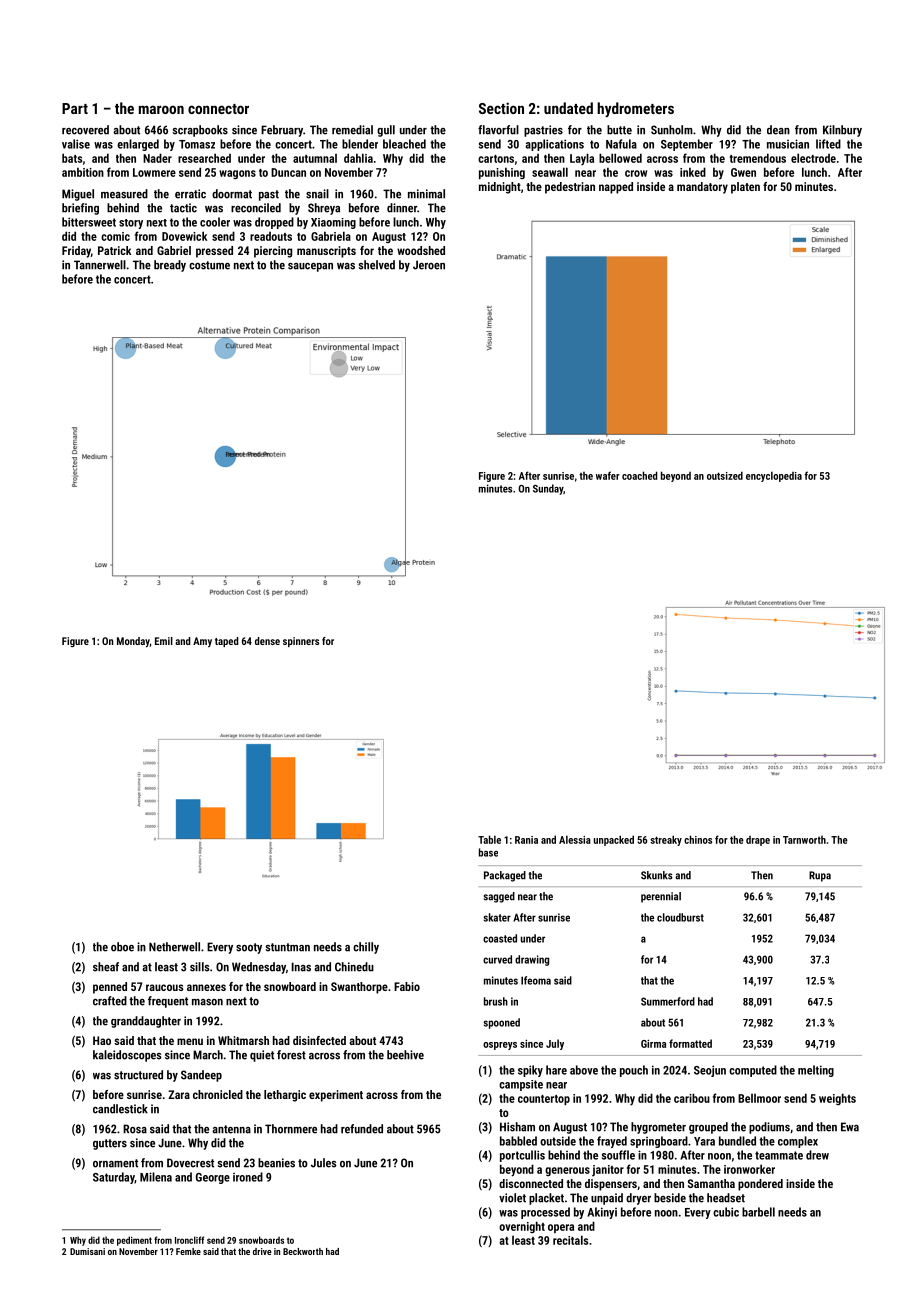  I want to click on wafer, so click(608, 475).
